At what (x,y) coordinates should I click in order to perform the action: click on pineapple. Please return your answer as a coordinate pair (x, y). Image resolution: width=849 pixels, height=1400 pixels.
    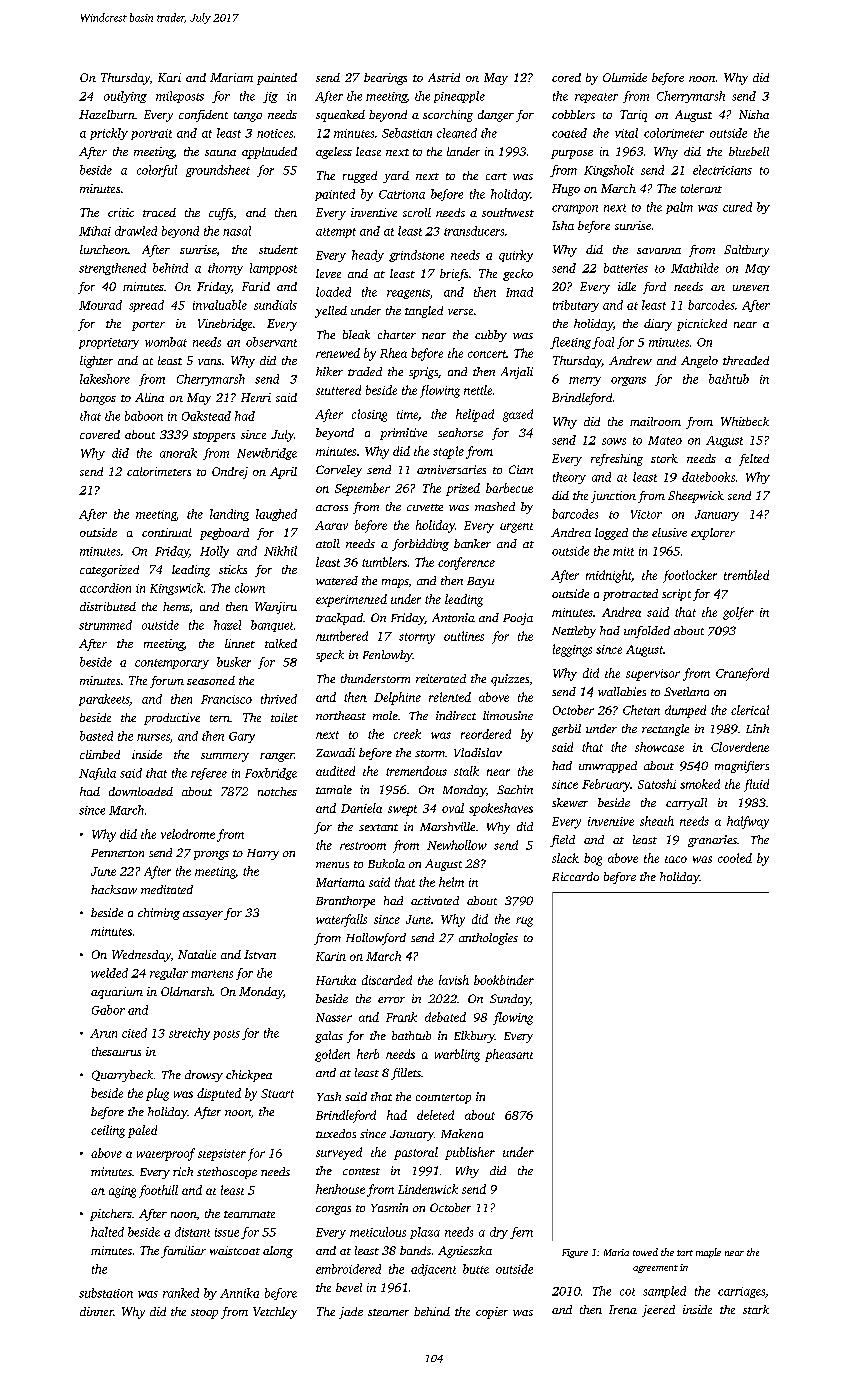
    Looking at the image, I should click on (459, 97).
